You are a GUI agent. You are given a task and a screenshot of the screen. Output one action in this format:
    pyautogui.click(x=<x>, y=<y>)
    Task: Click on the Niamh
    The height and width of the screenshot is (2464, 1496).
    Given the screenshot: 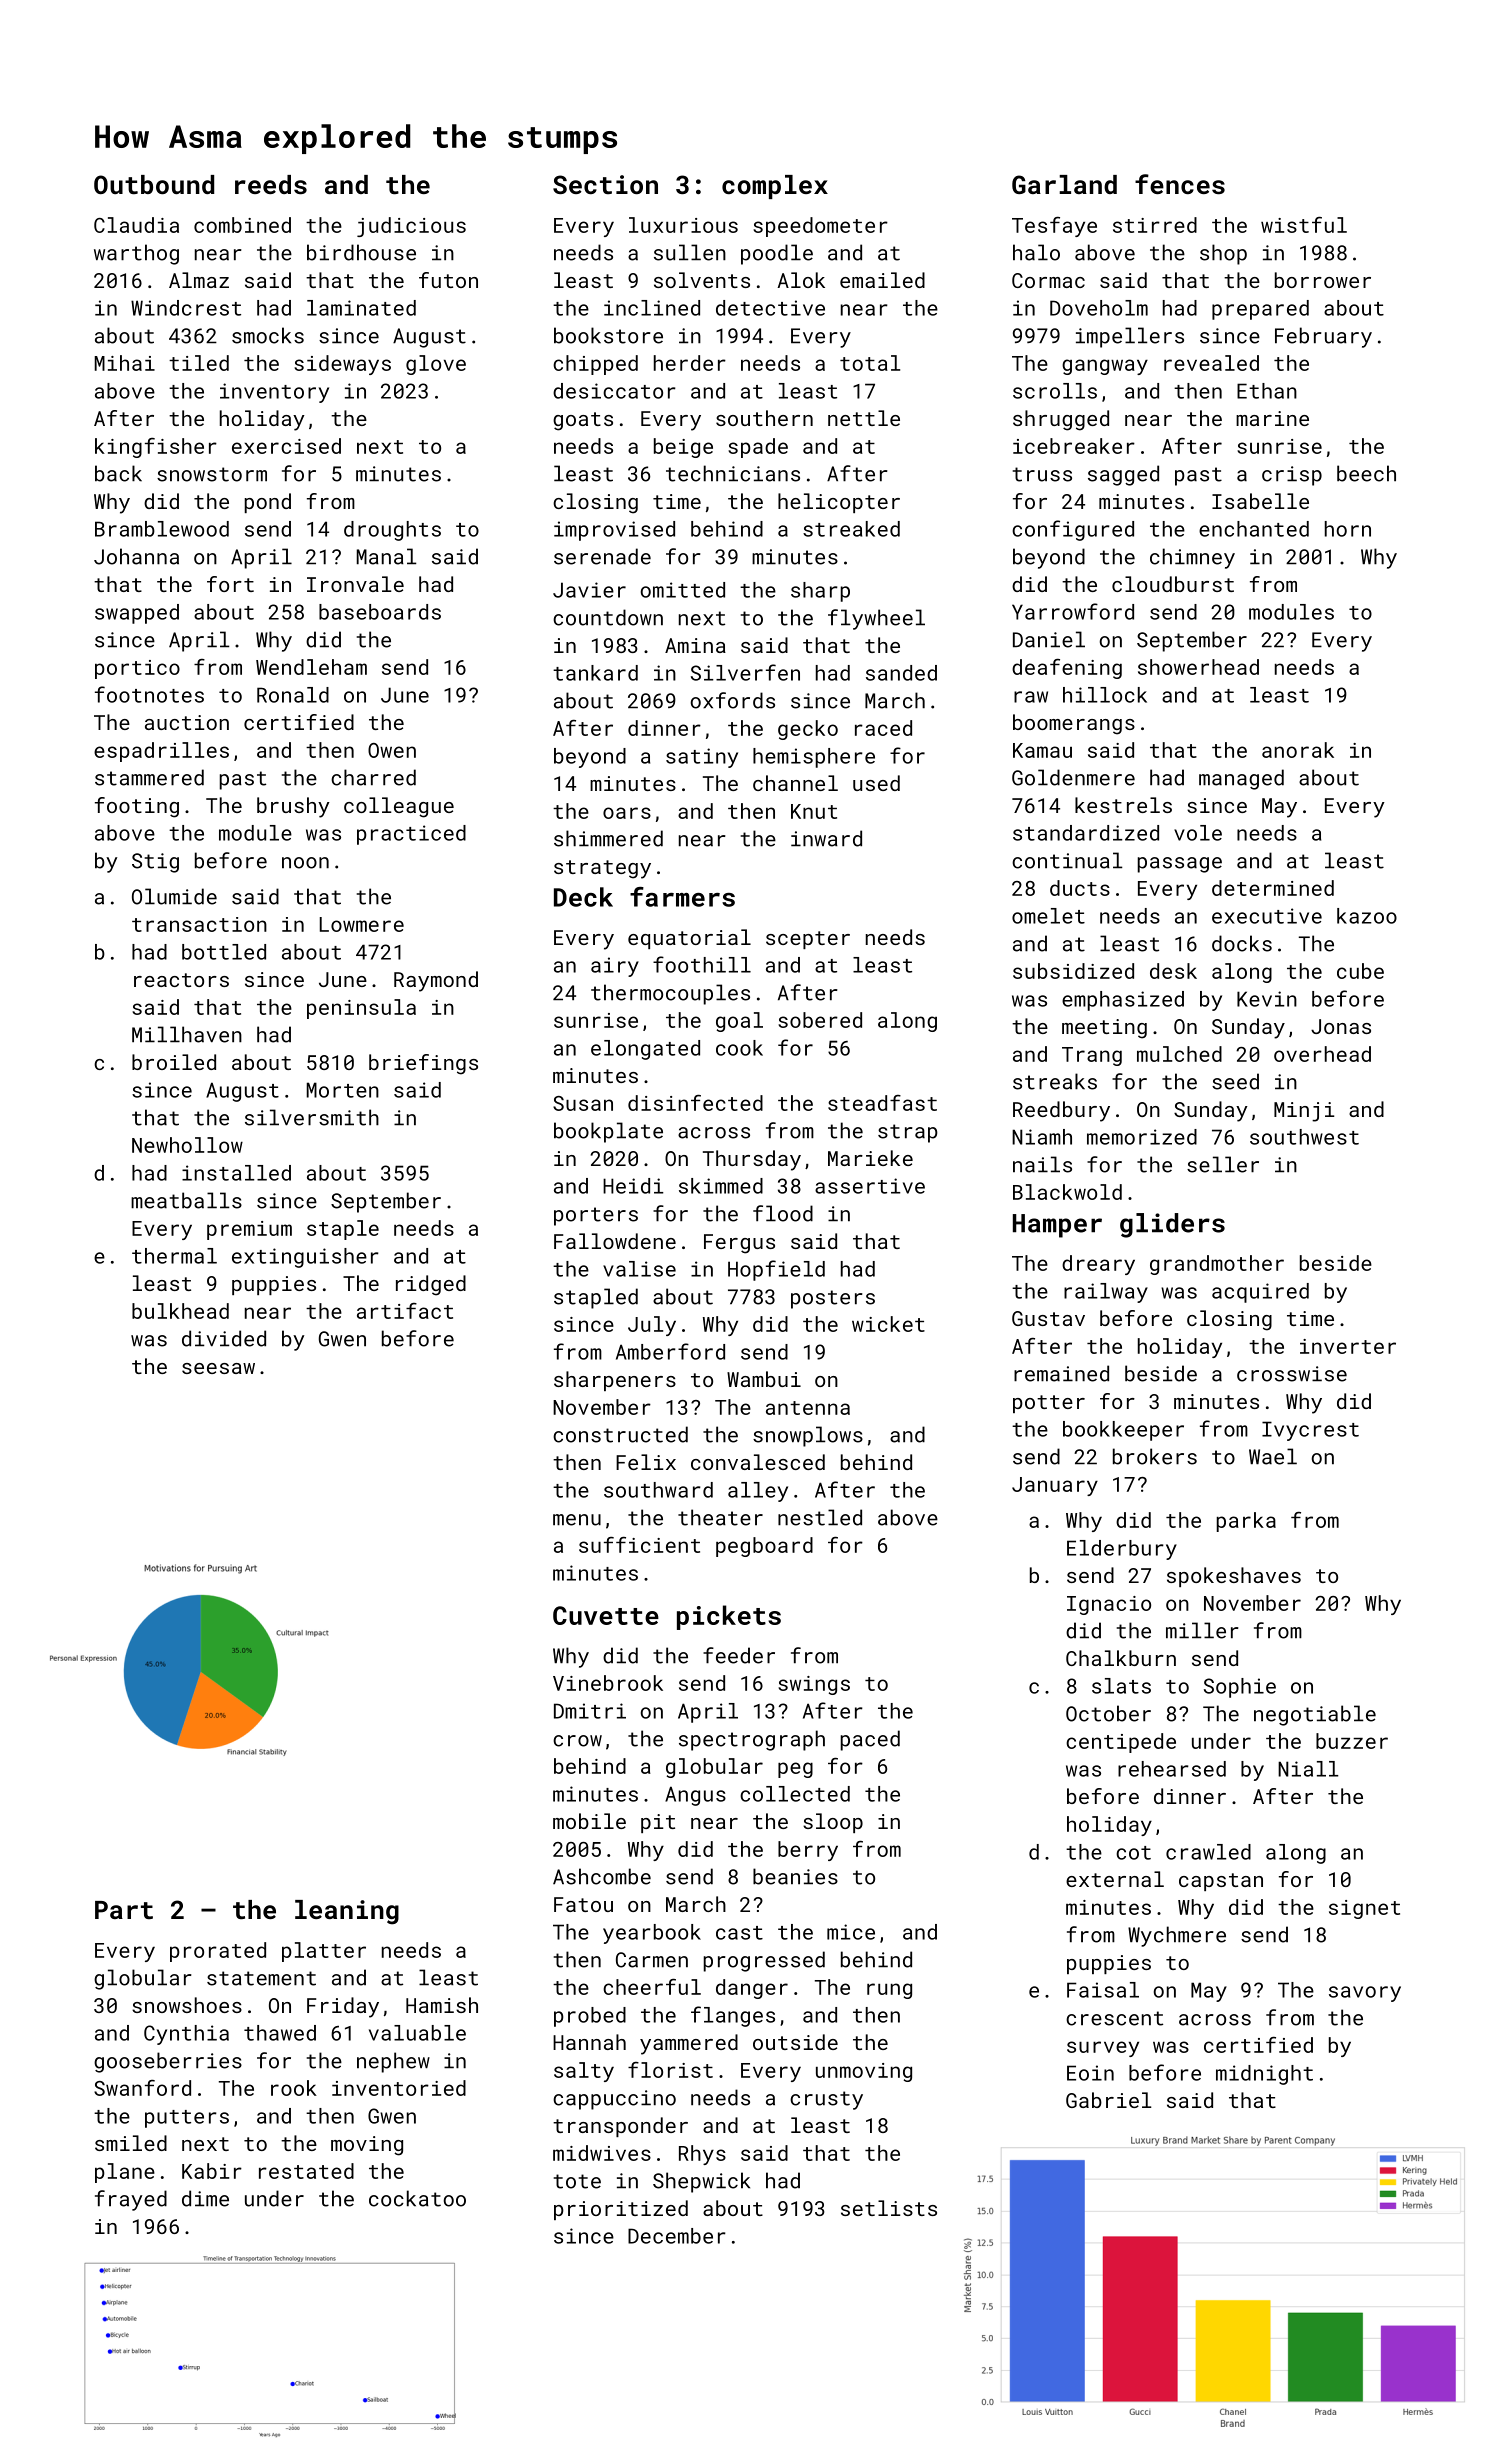 What is the action you would take?
    pyautogui.click(x=1042, y=1137)
